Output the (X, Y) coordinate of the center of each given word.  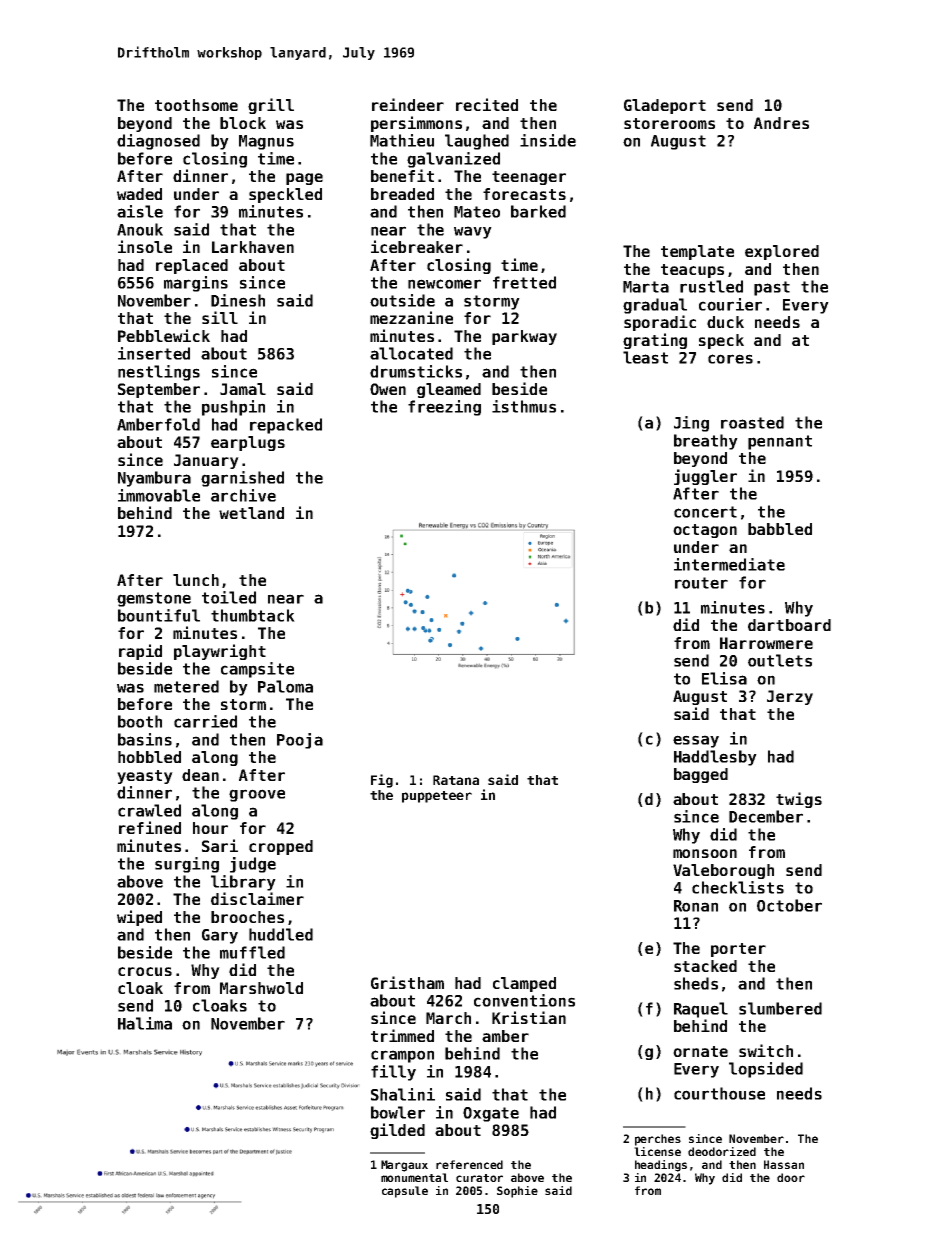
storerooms (669, 123)
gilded (397, 1131)
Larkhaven (253, 247)
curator (479, 1178)
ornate (700, 1051)
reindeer (408, 104)
